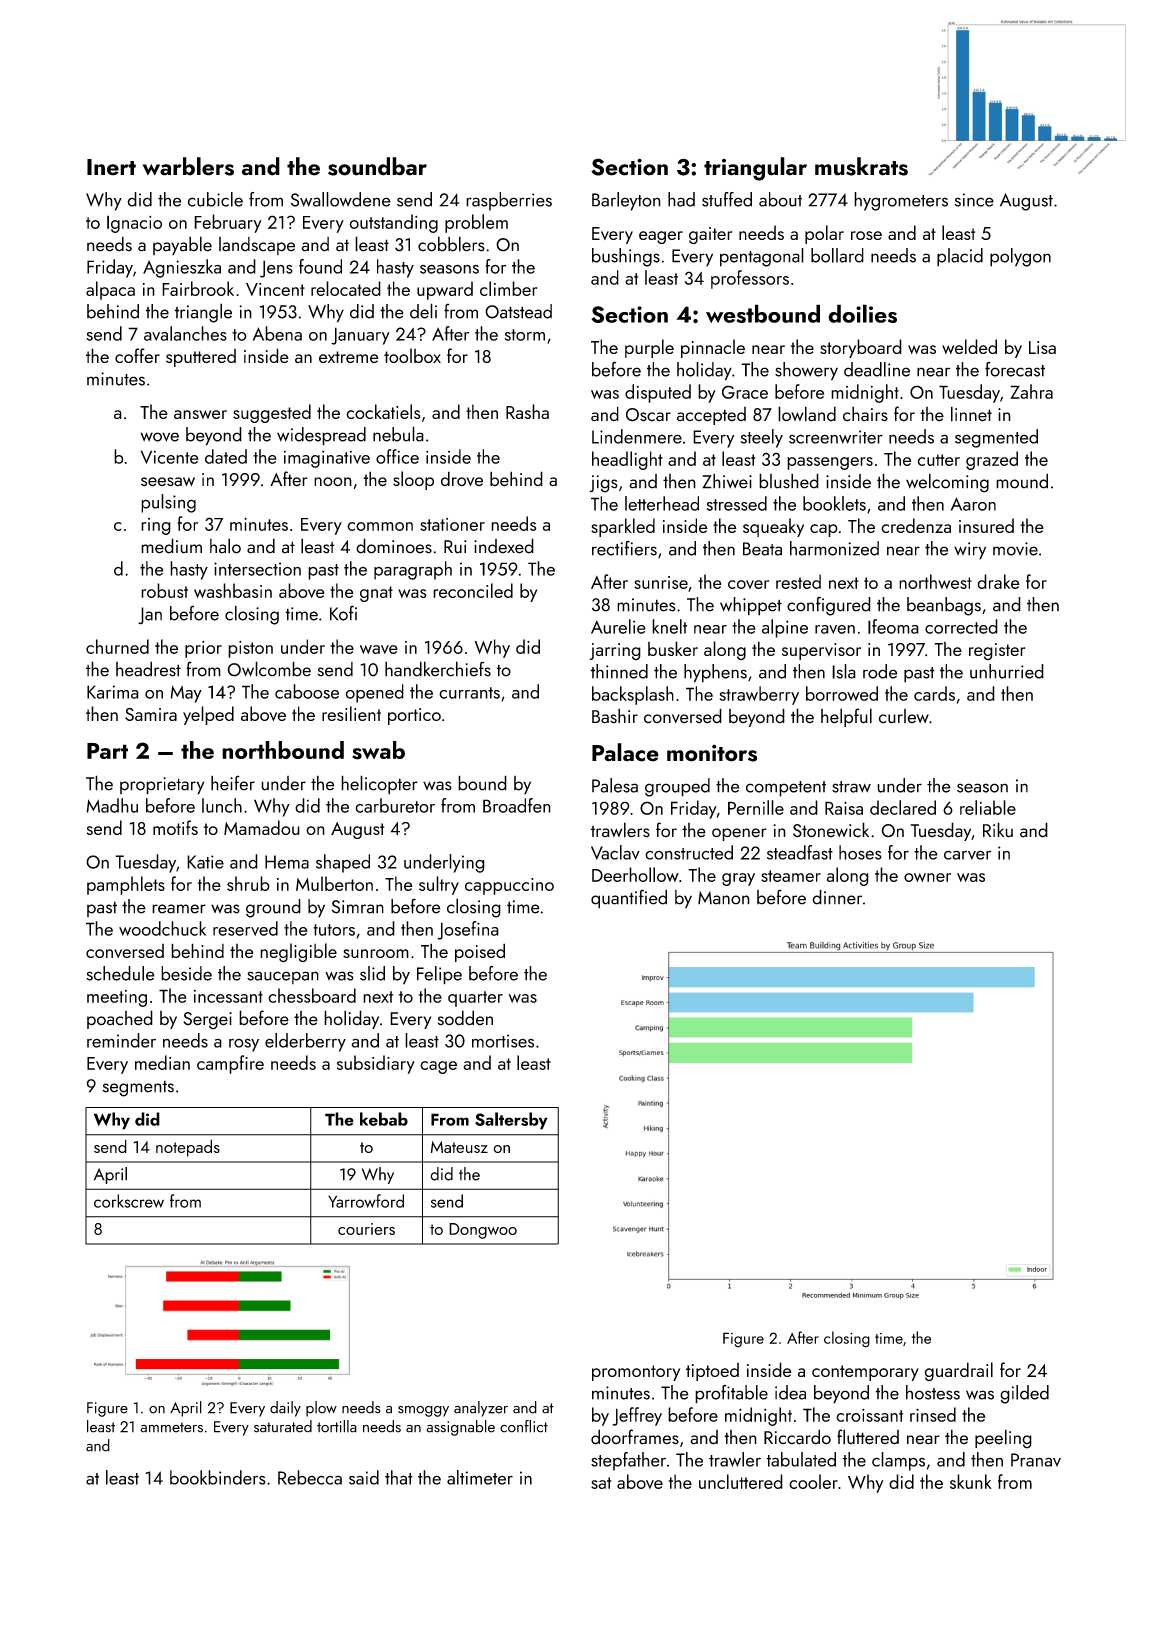 Image resolution: width=1149 pixels, height=1625 pixels. What do you see at coordinates (960, 257) in the screenshot?
I see `placid` at bounding box center [960, 257].
